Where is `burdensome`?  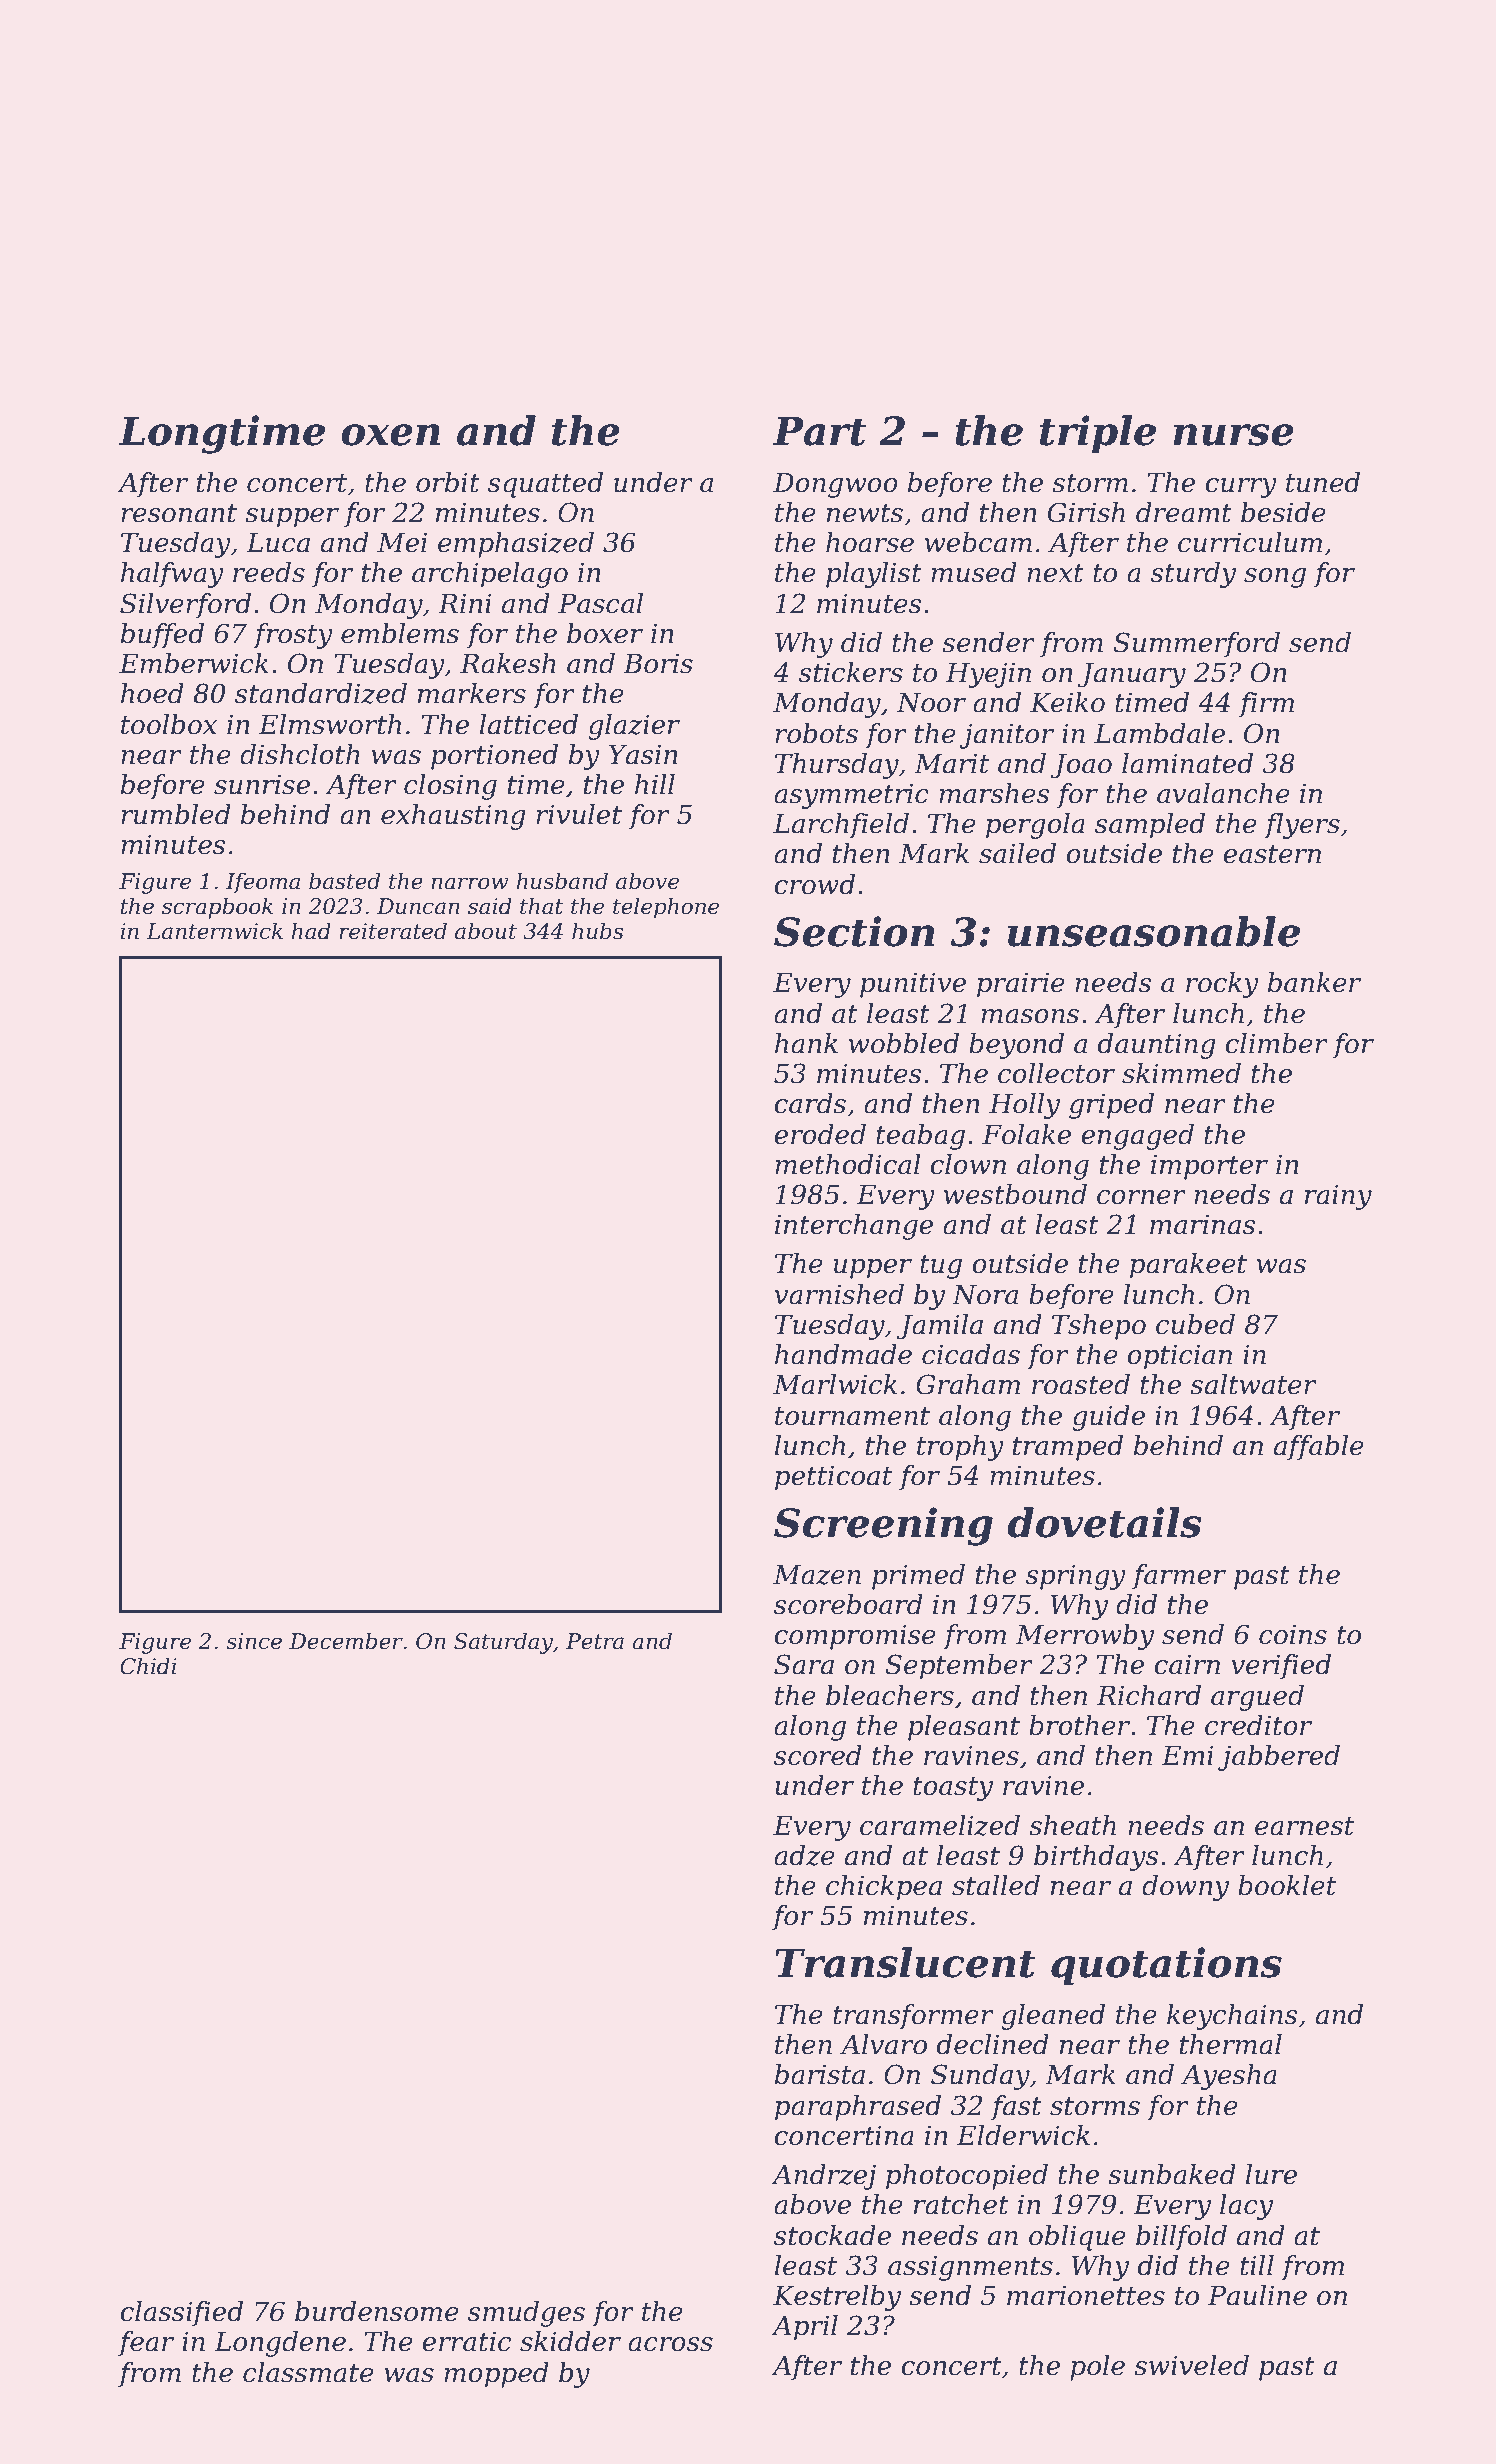
burdensome is located at coordinates (377, 2311).
